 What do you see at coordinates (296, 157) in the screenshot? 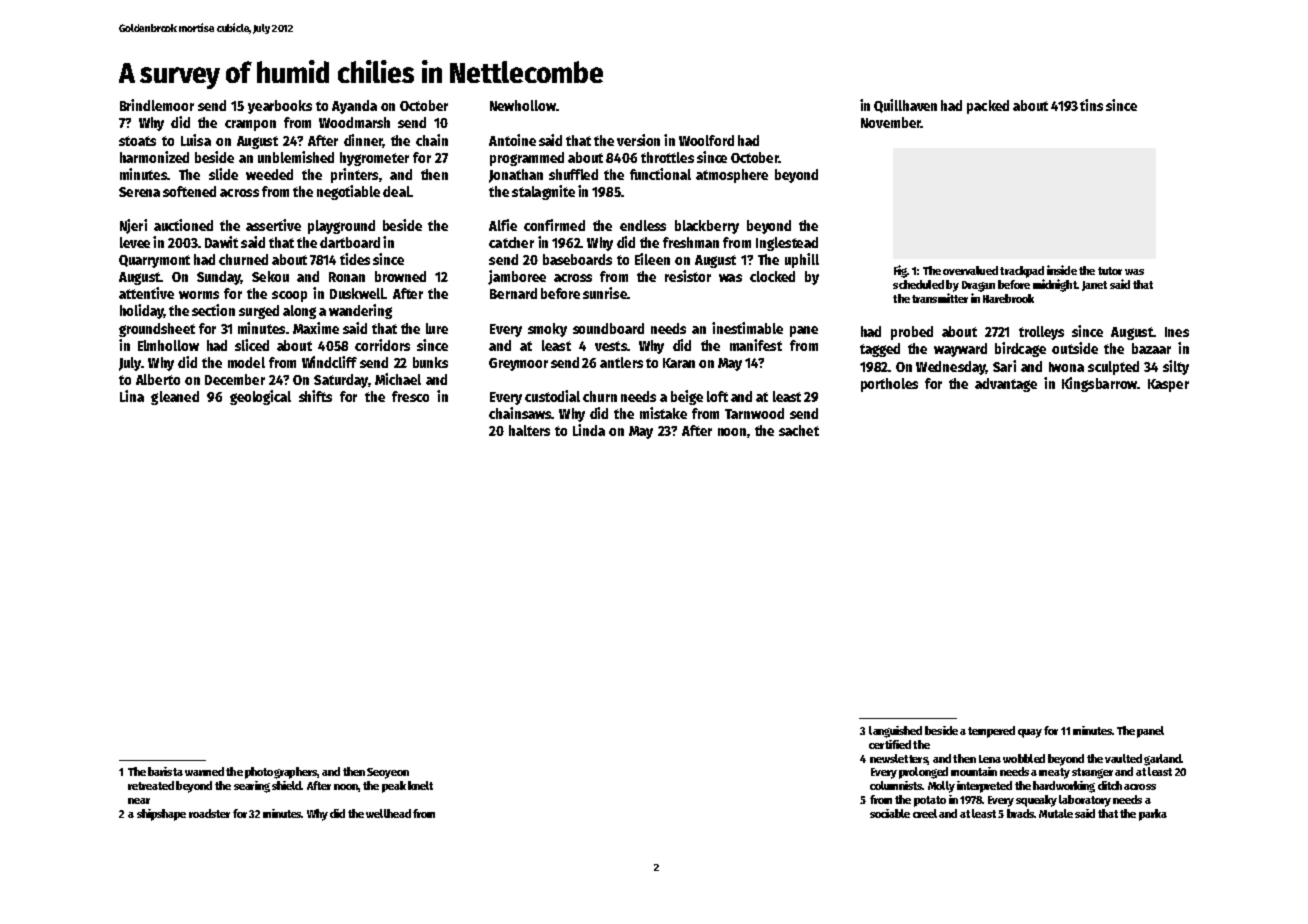
I see `unblemished` at bounding box center [296, 157].
